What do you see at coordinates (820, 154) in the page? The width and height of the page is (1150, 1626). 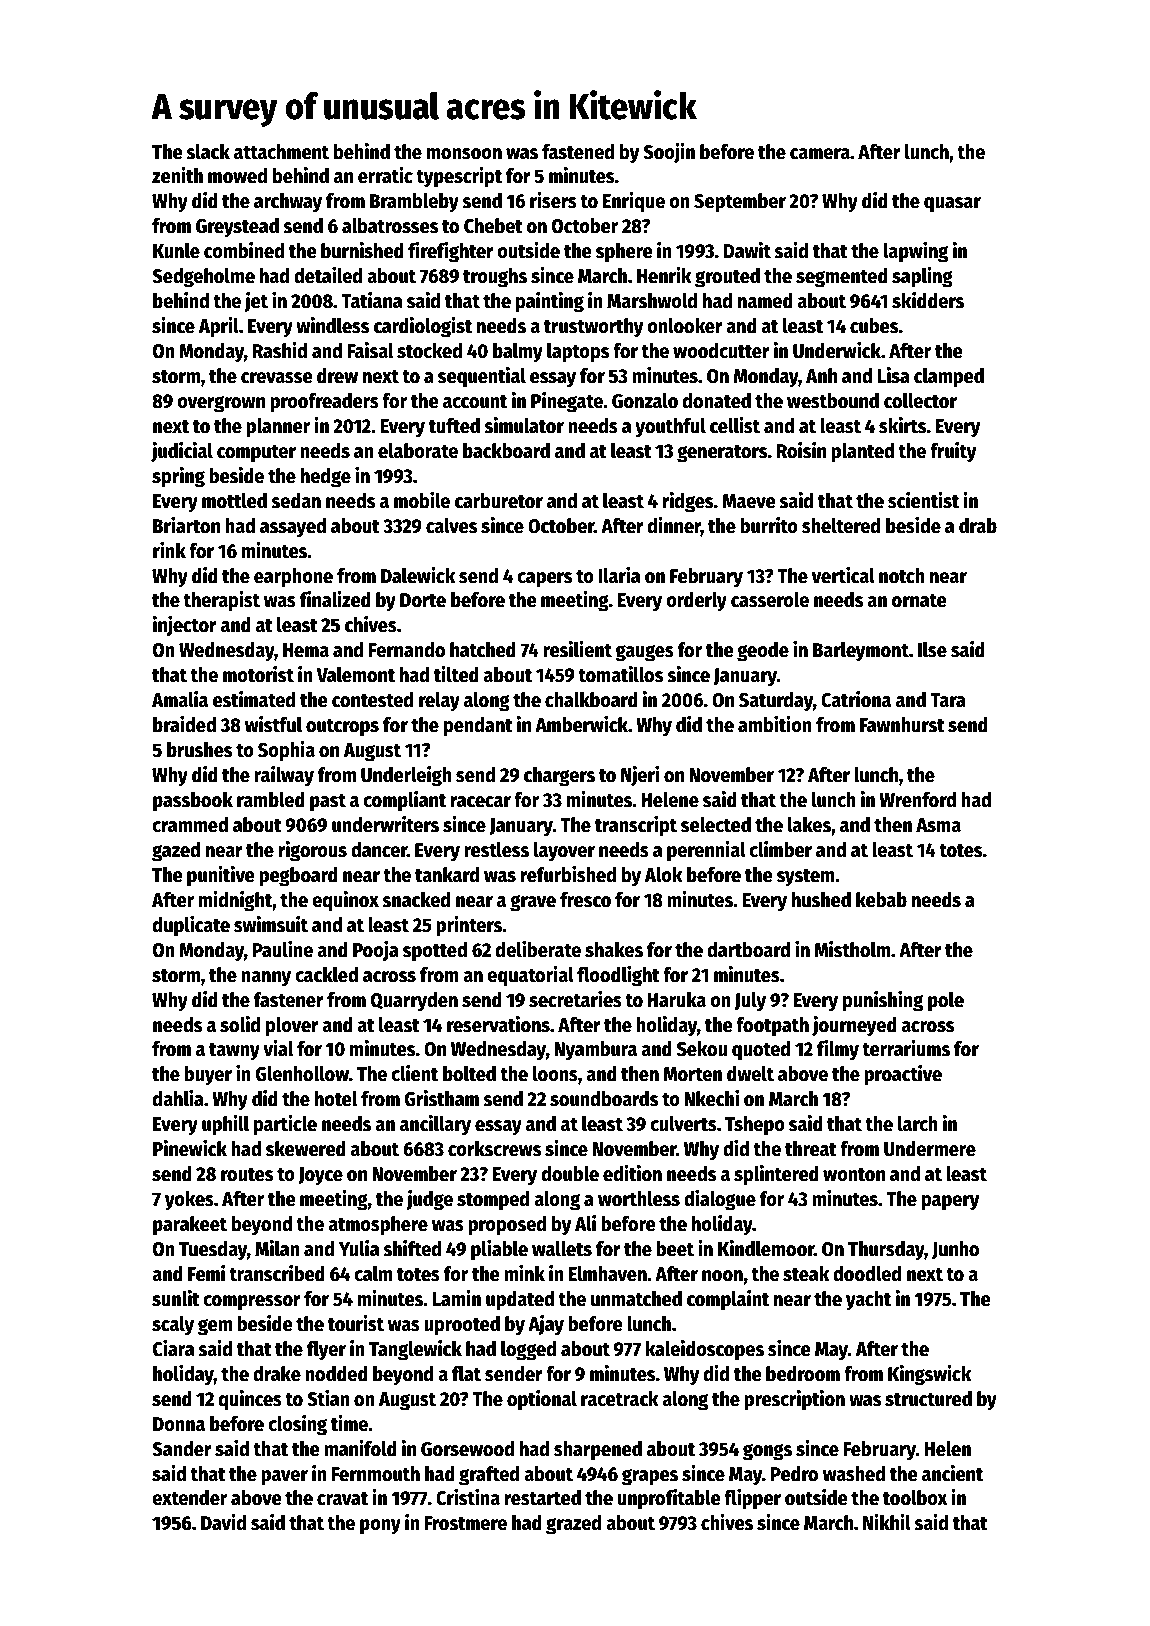 I see `camera` at bounding box center [820, 154].
